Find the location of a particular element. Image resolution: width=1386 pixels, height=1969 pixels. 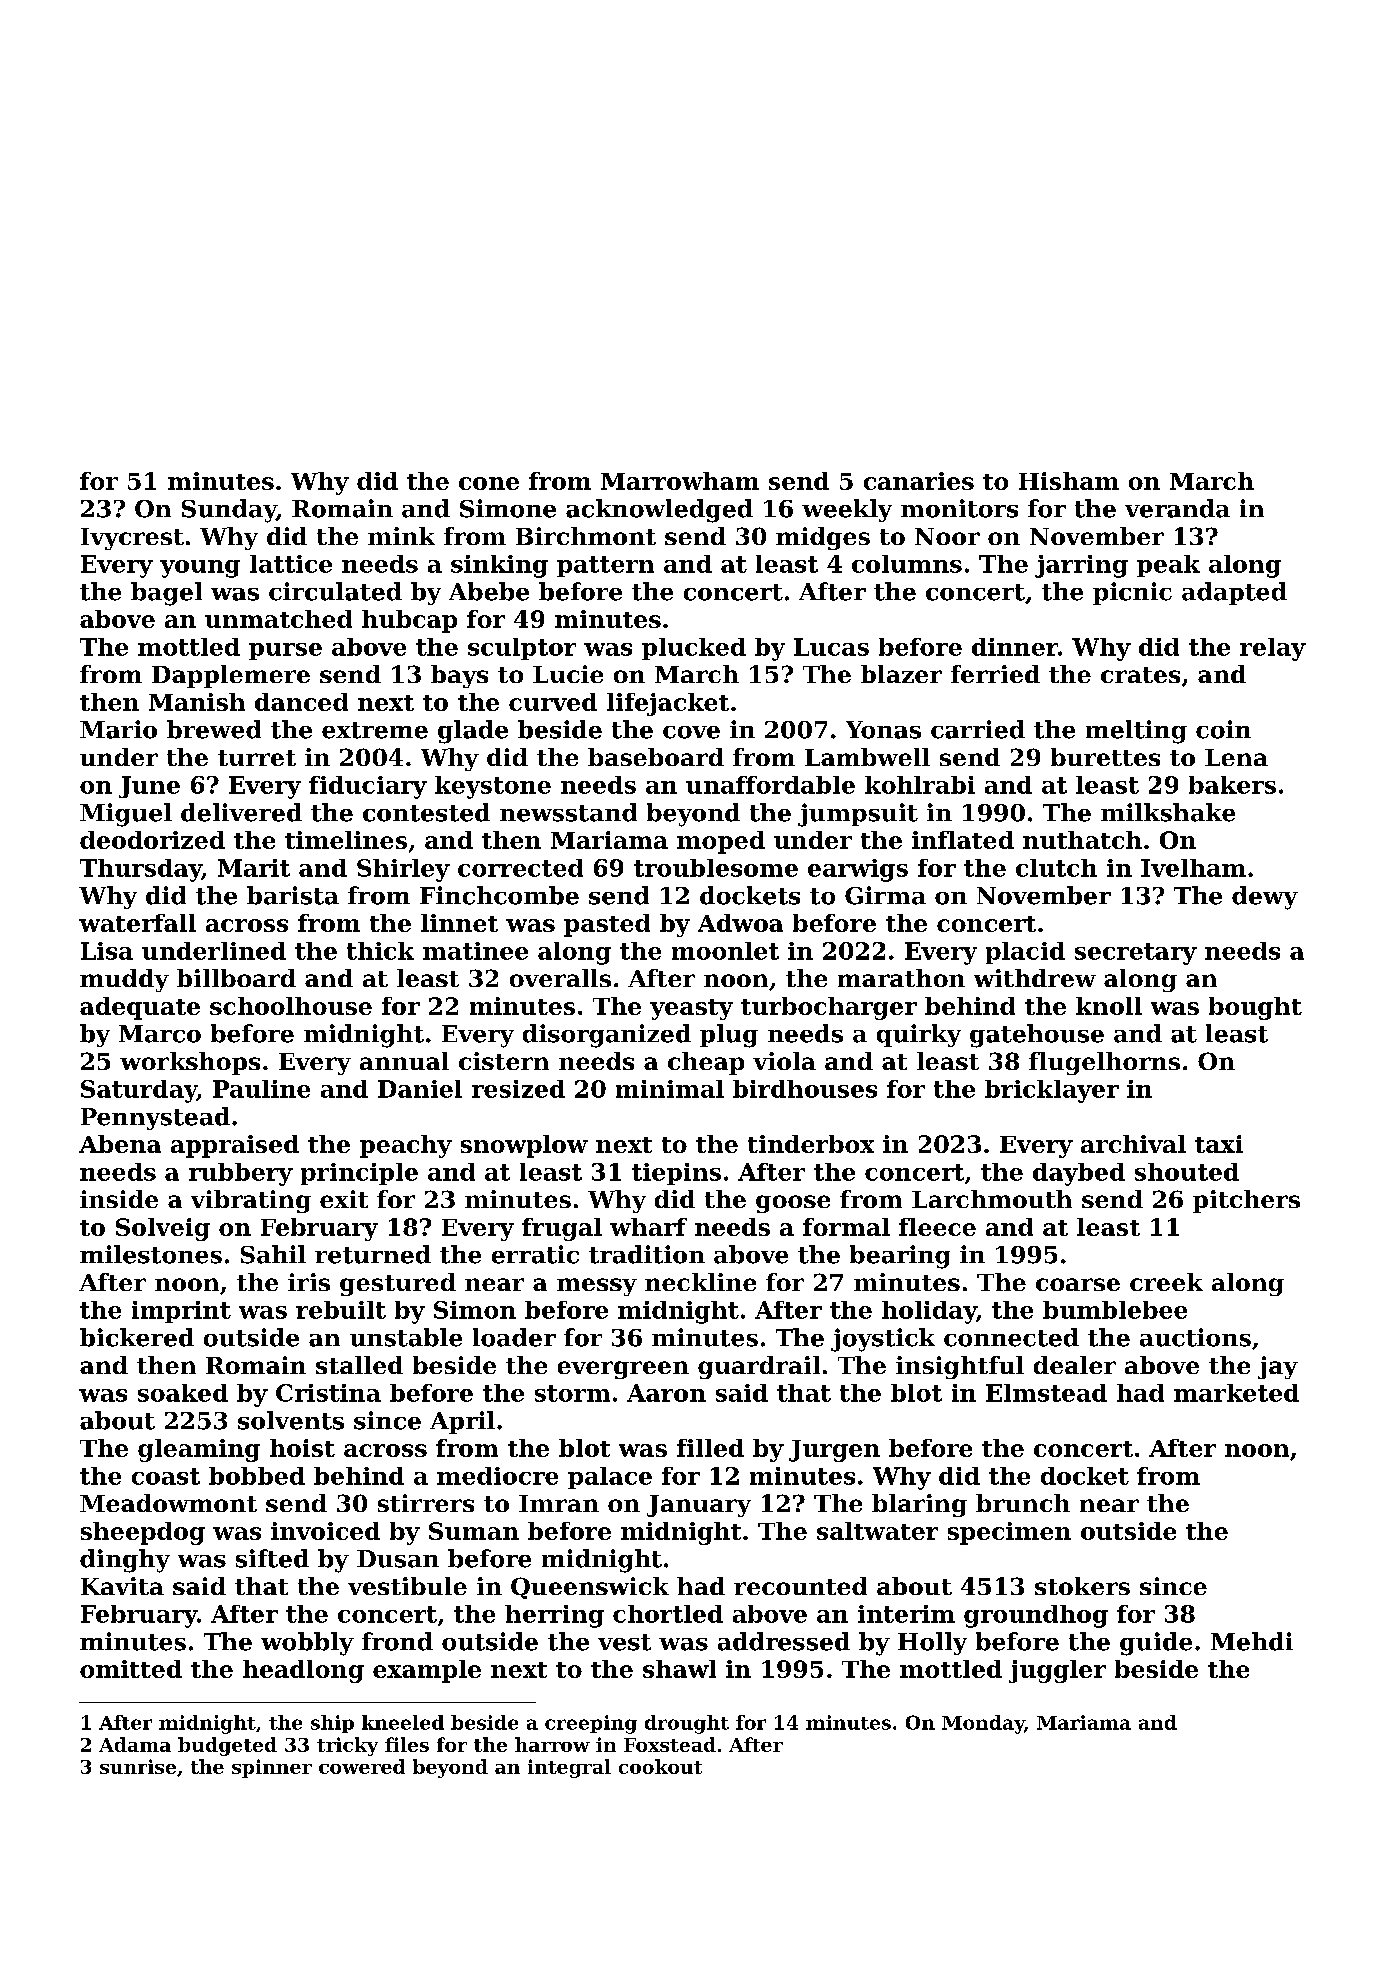

coast is located at coordinates (166, 1476).
